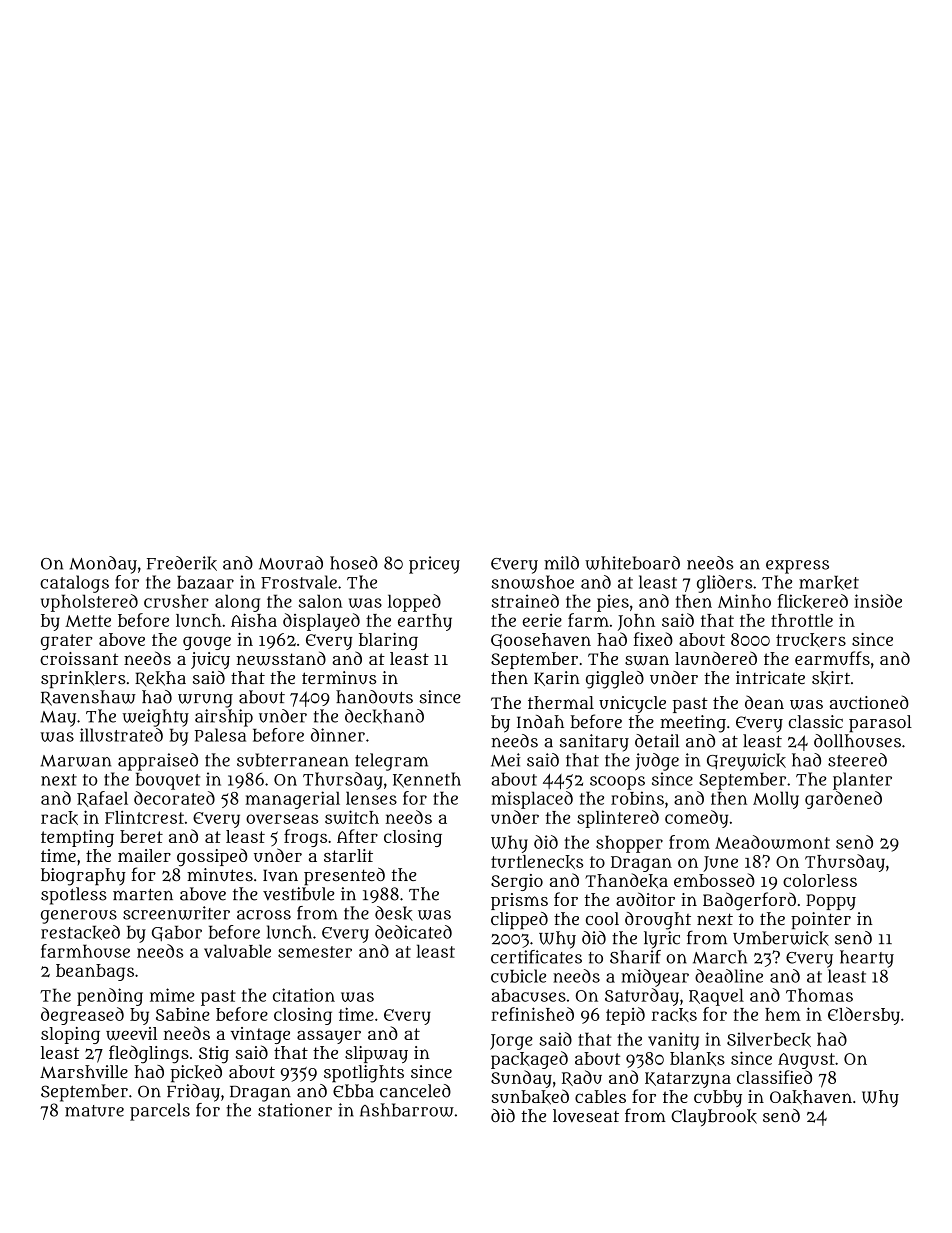  I want to click on mild, so click(561, 563).
